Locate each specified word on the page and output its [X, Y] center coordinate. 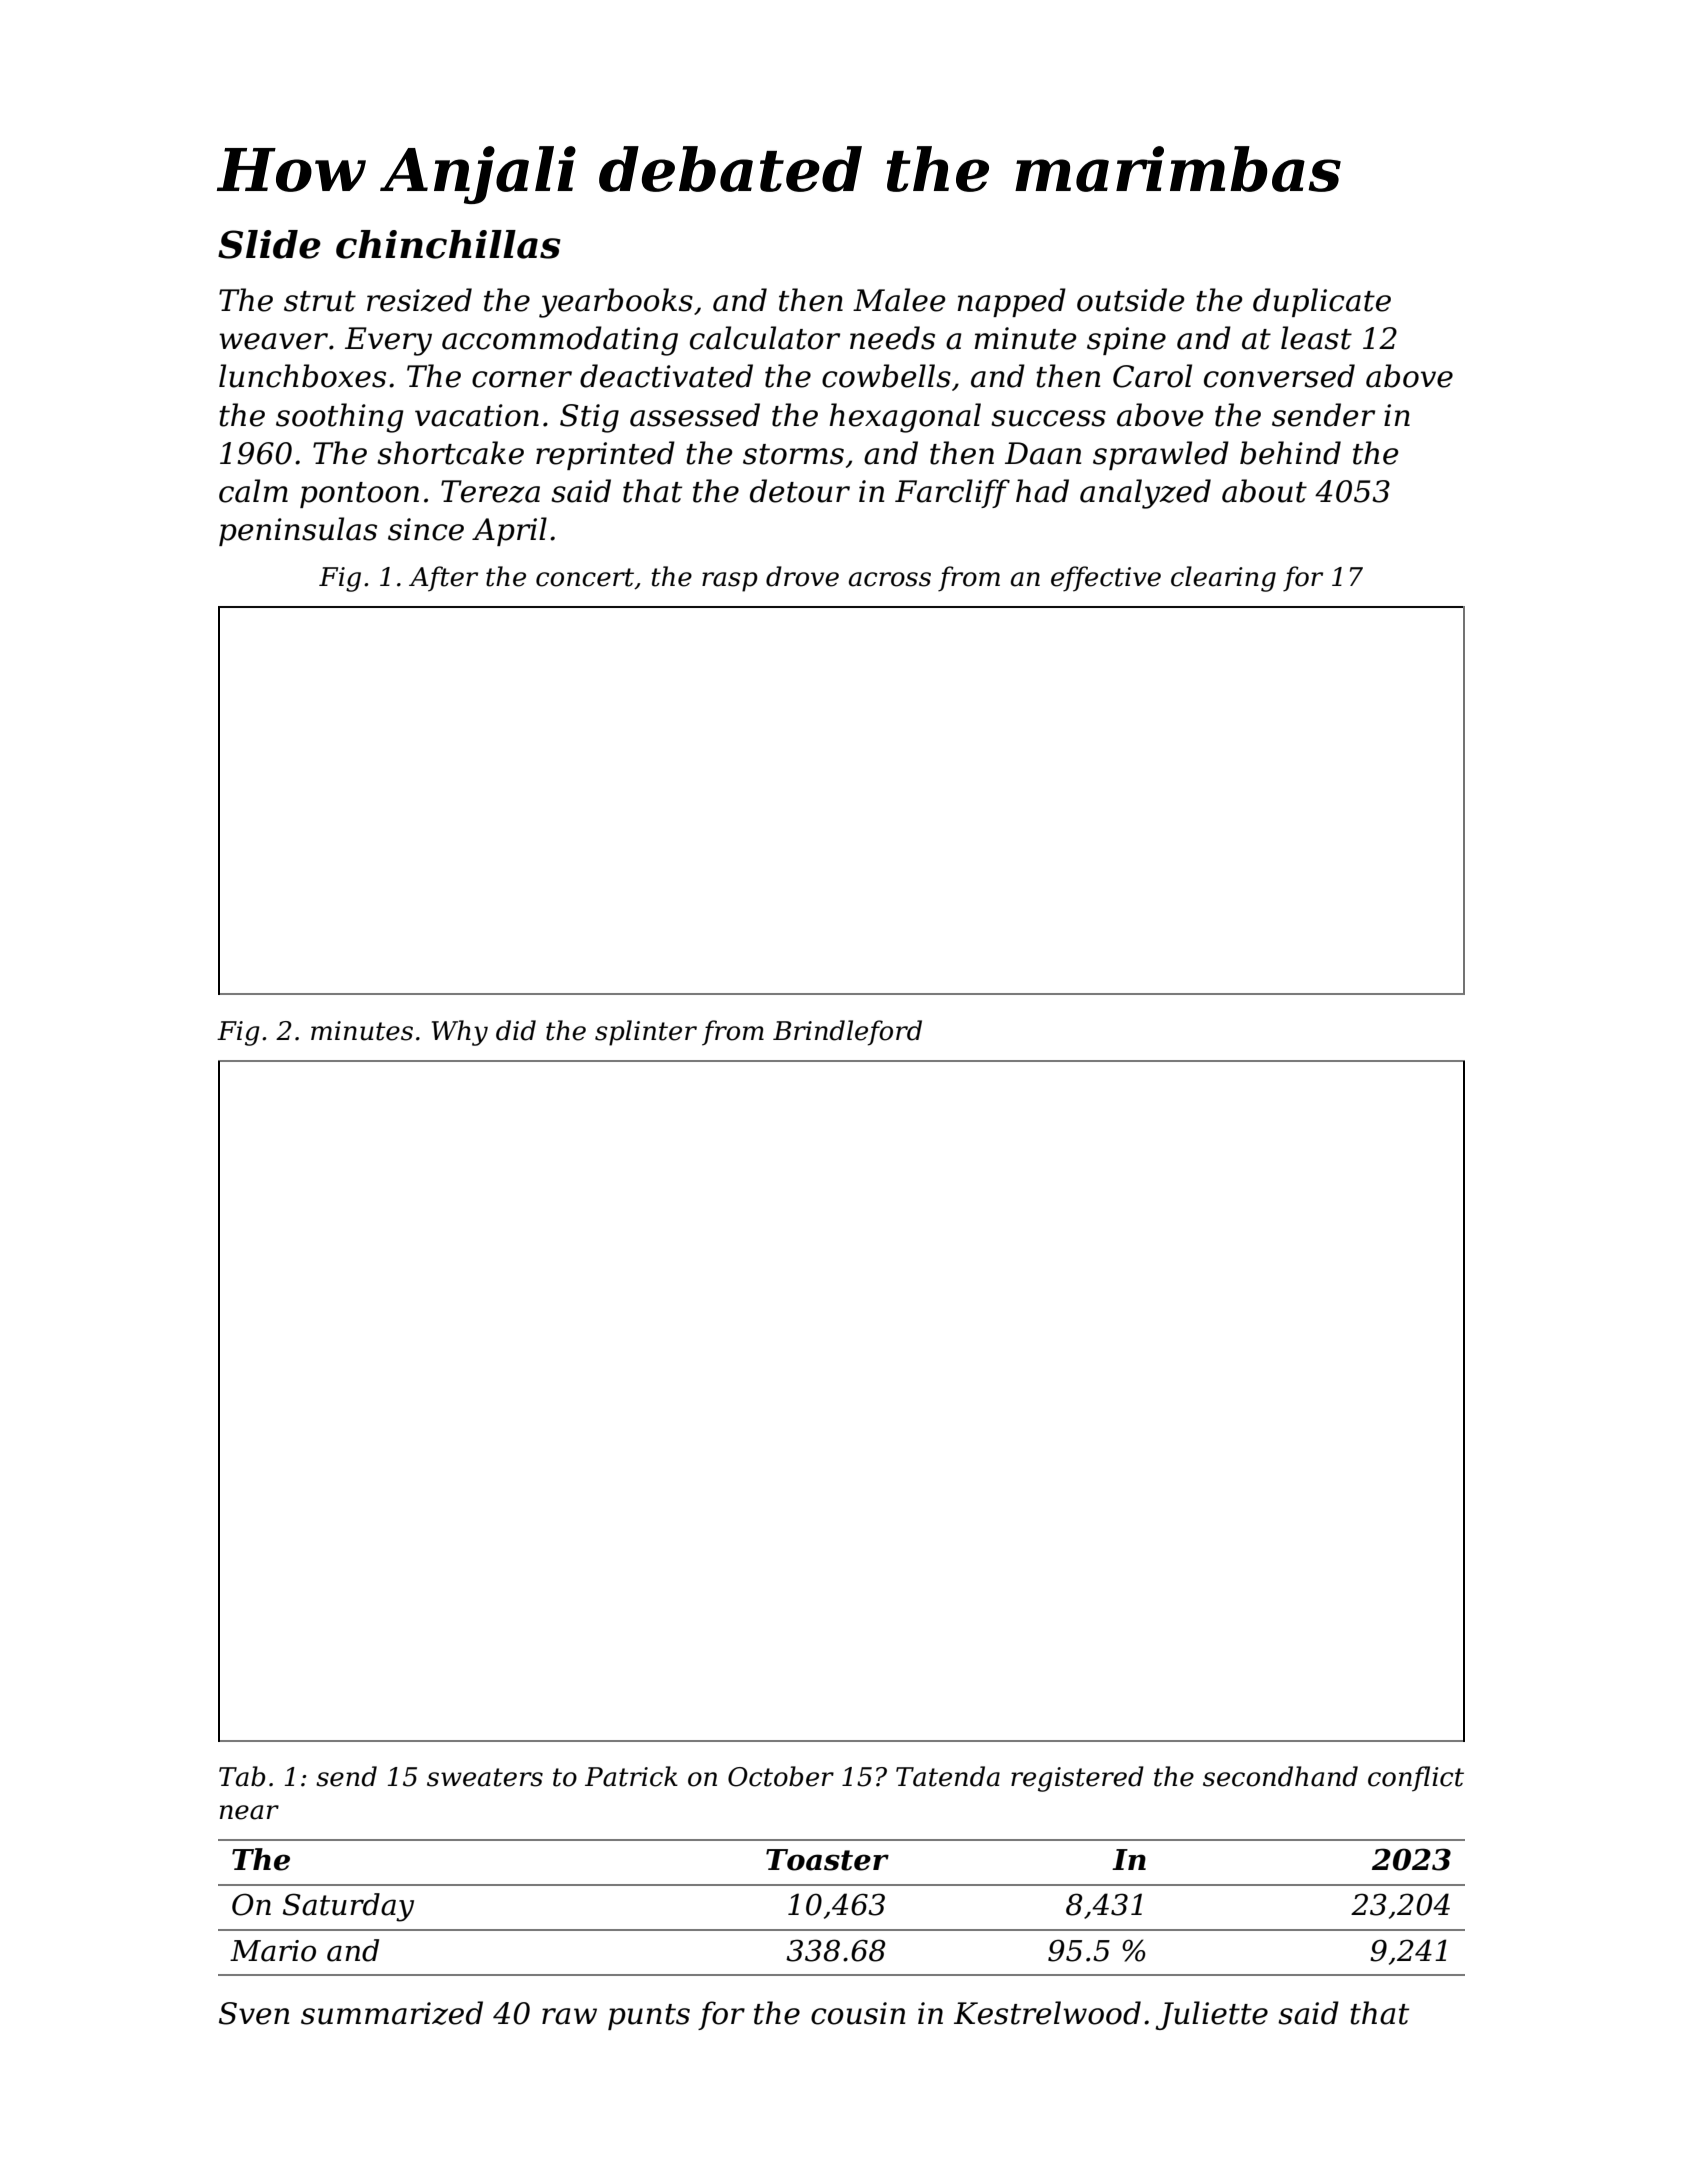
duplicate [1322, 302]
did [516, 1030]
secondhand [1280, 1776]
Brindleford [847, 1033]
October [781, 1776]
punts [649, 2017]
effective [1106, 579]
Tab [242, 1776]
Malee [899, 300]
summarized [392, 2013]
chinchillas [448, 244]
